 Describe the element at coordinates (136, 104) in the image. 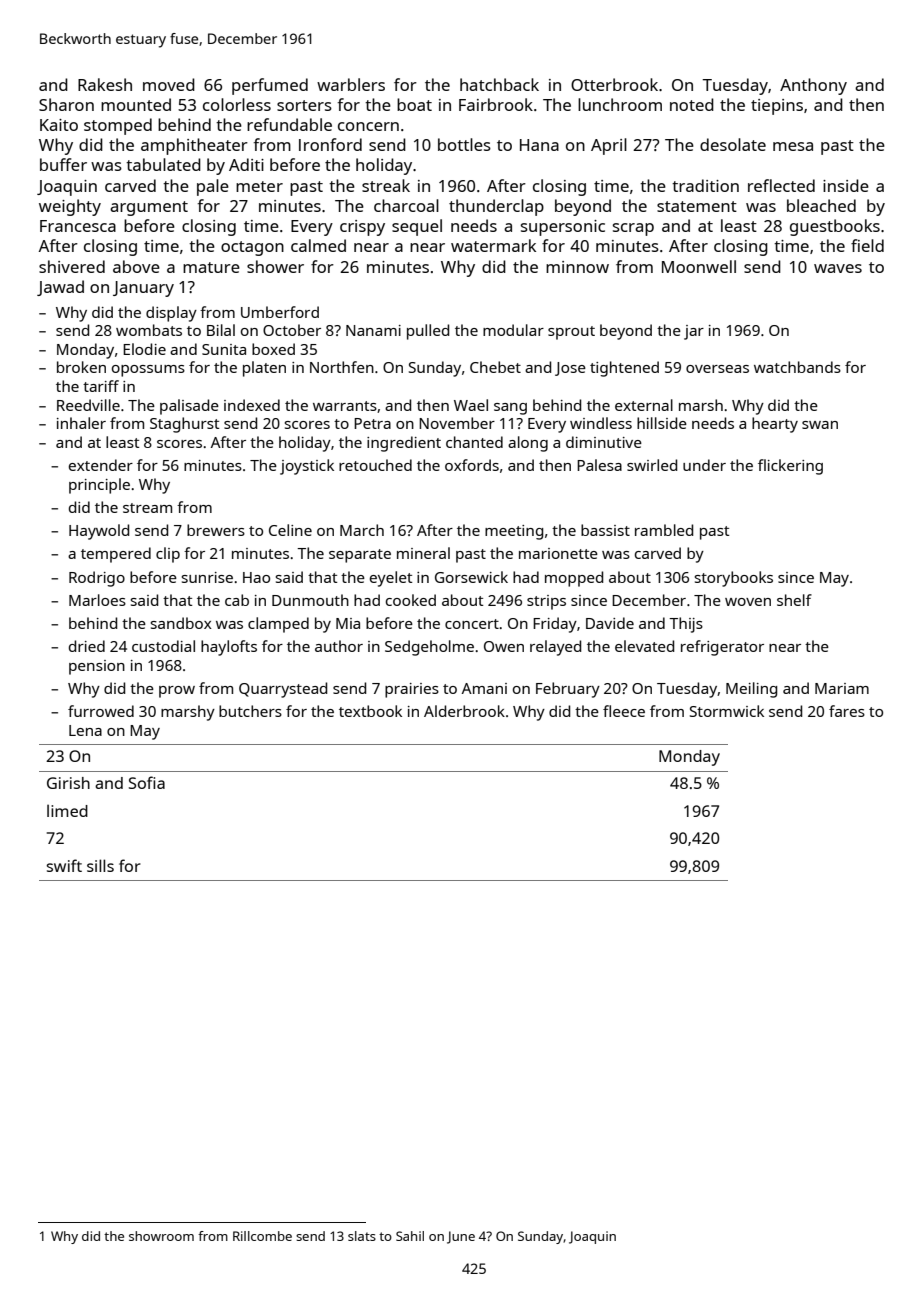

I see `mounted` at that location.
